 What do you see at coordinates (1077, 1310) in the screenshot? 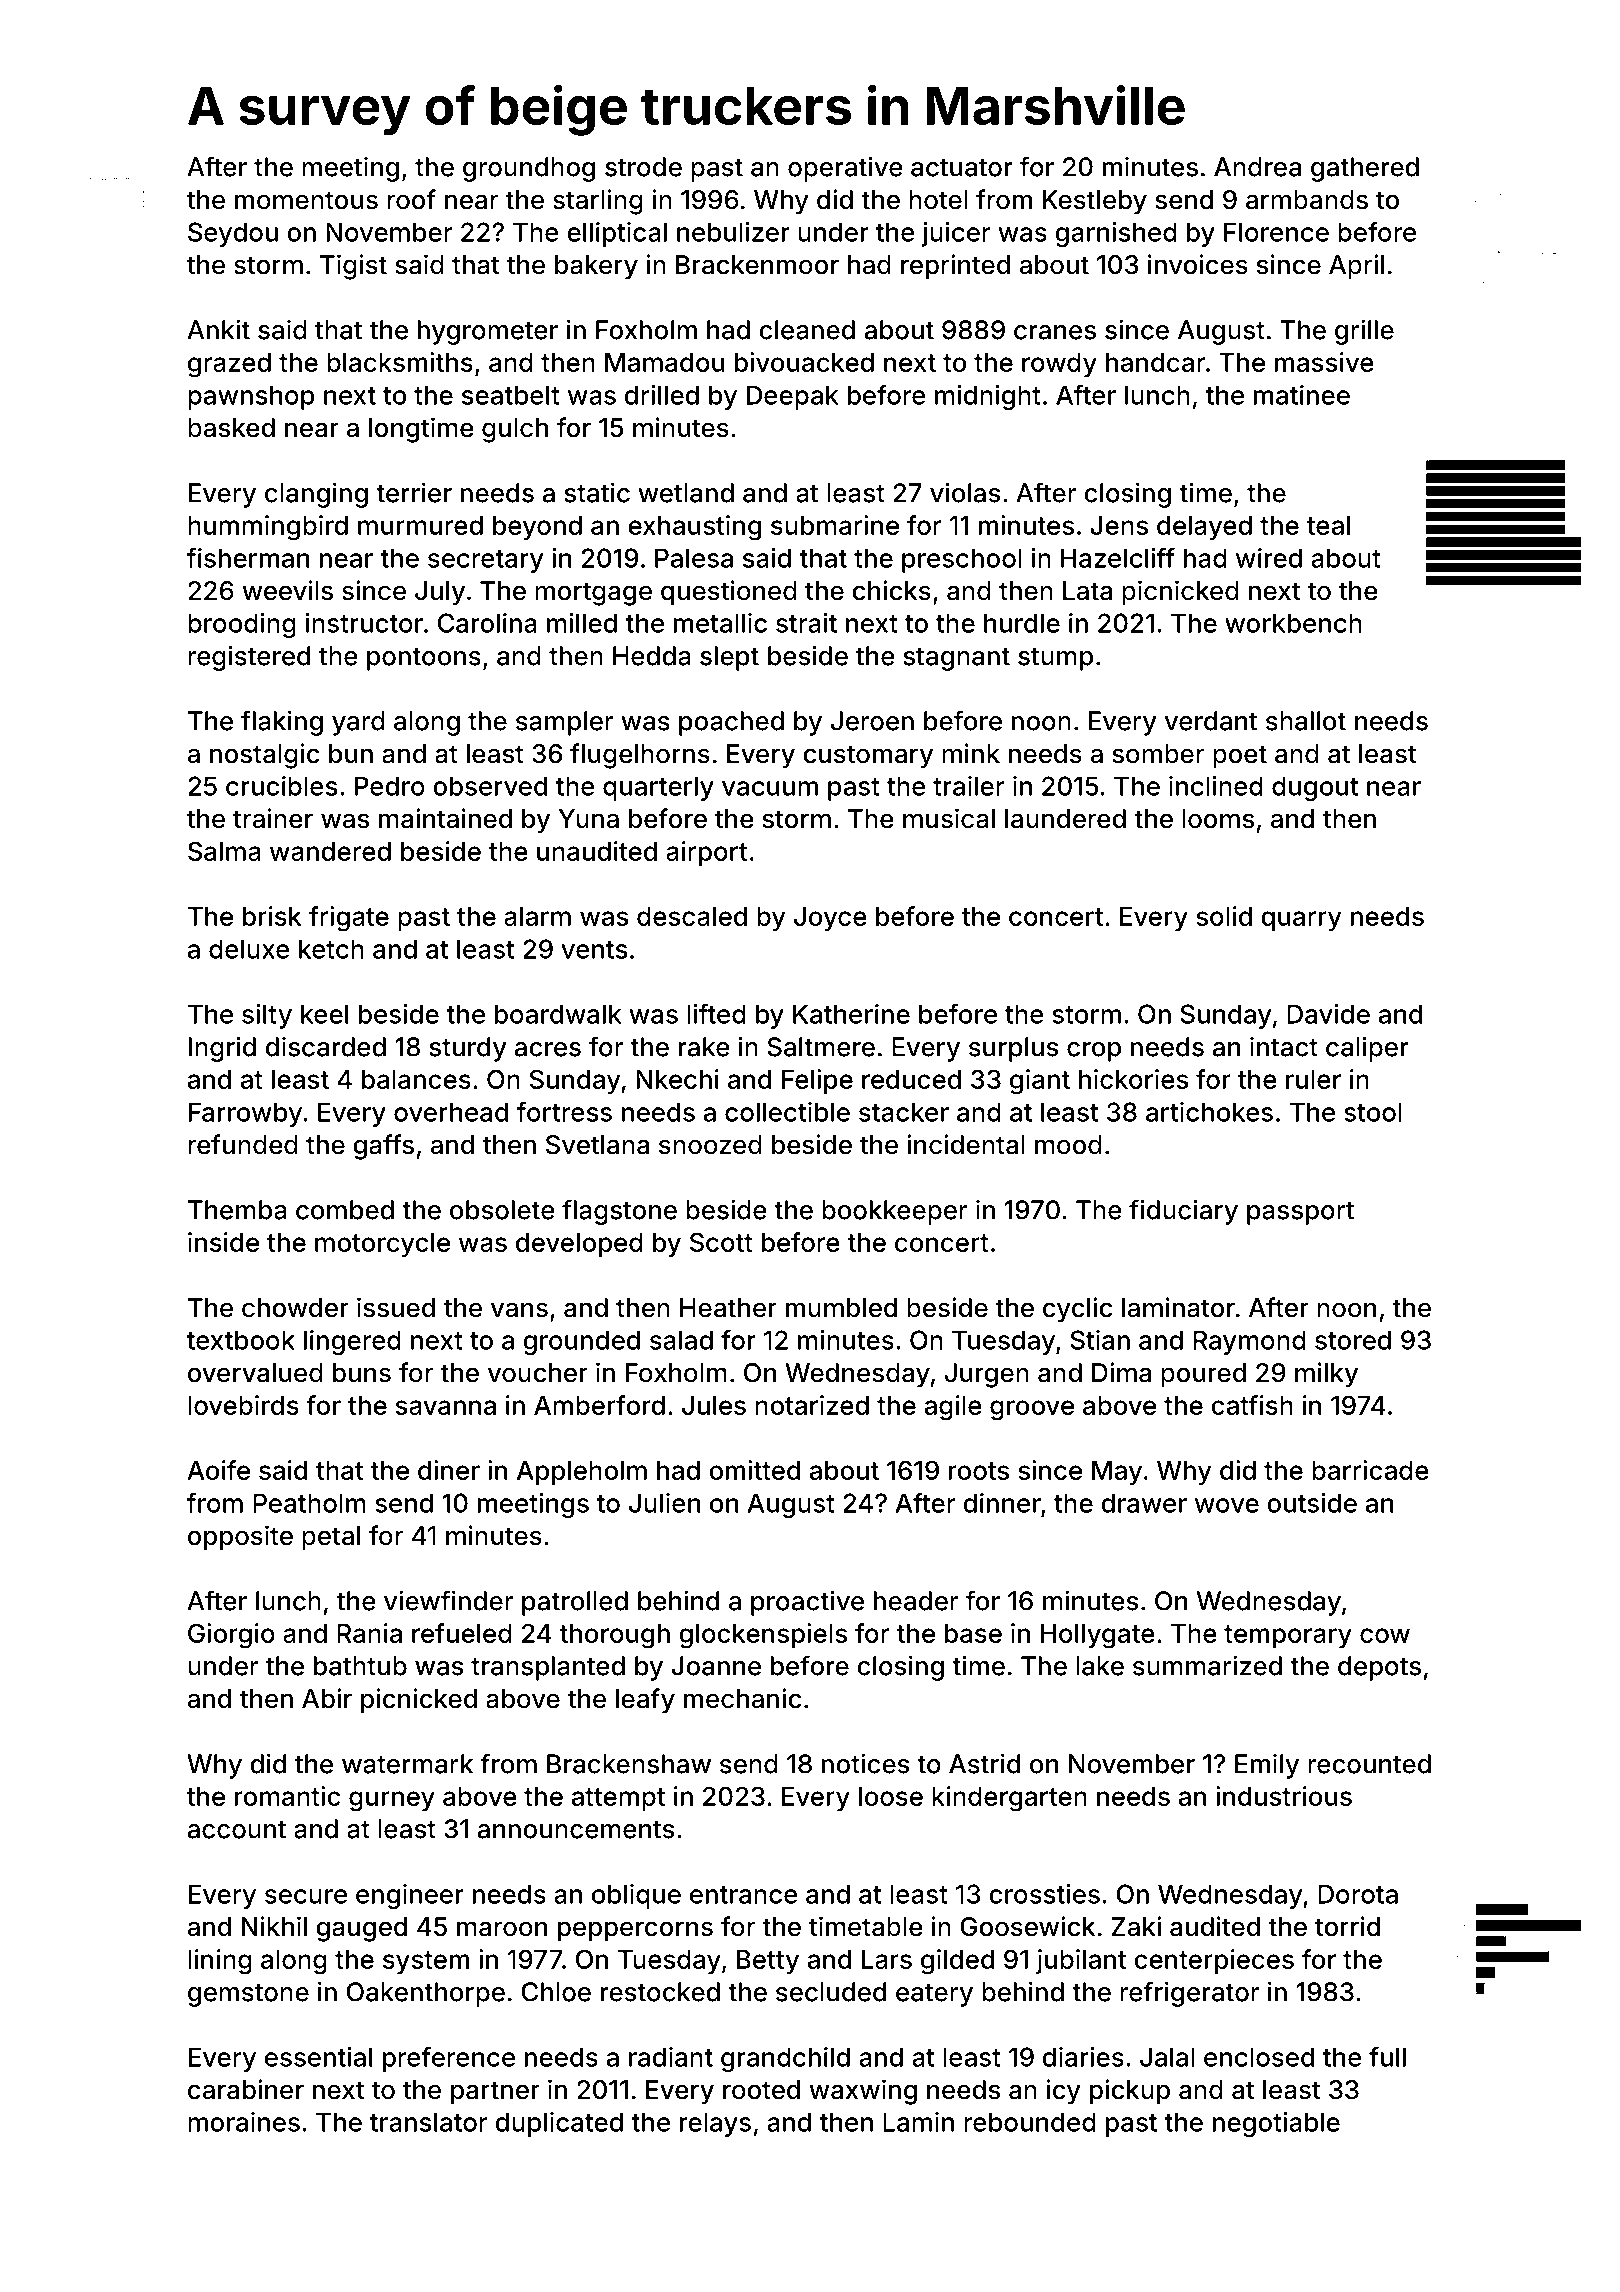
I see `cyclic` at bounding box center [1077, 1310].
